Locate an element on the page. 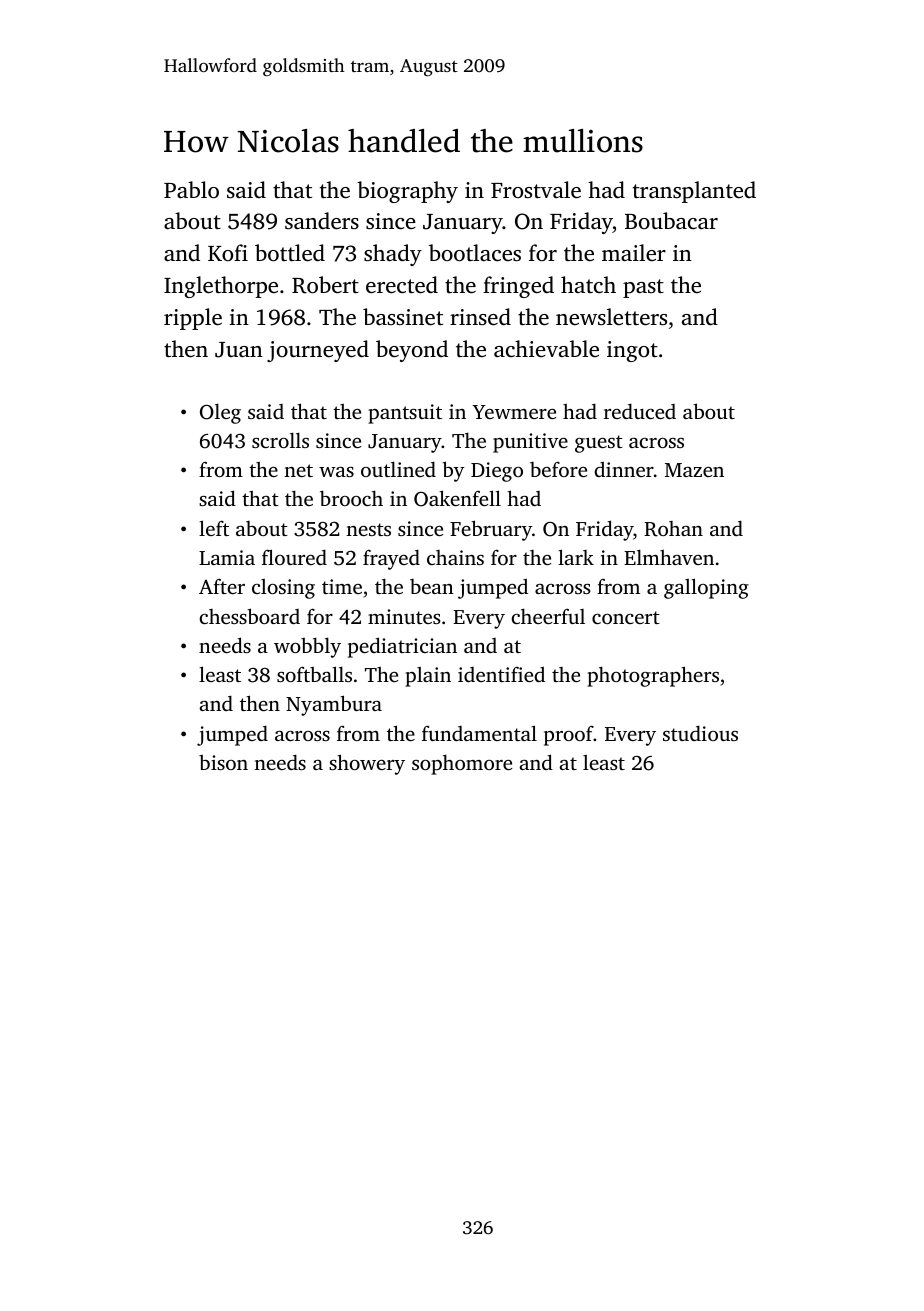  mailer is located at coordinates (634, 252).
